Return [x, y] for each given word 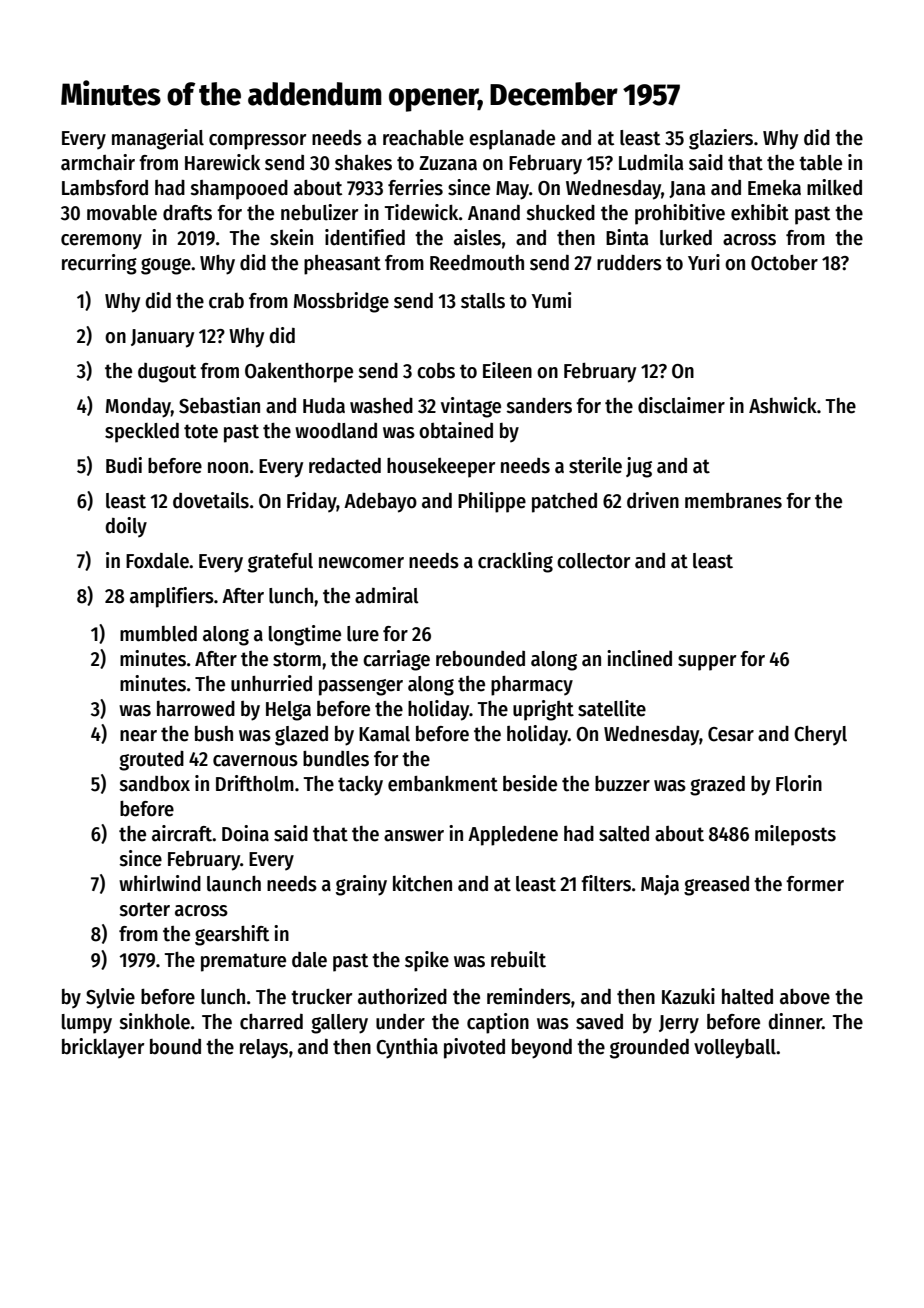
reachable [423, 138]
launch [234, 884]
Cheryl [820, 736]
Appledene [513, 836]
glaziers [721, 139]
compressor [257, 142]
